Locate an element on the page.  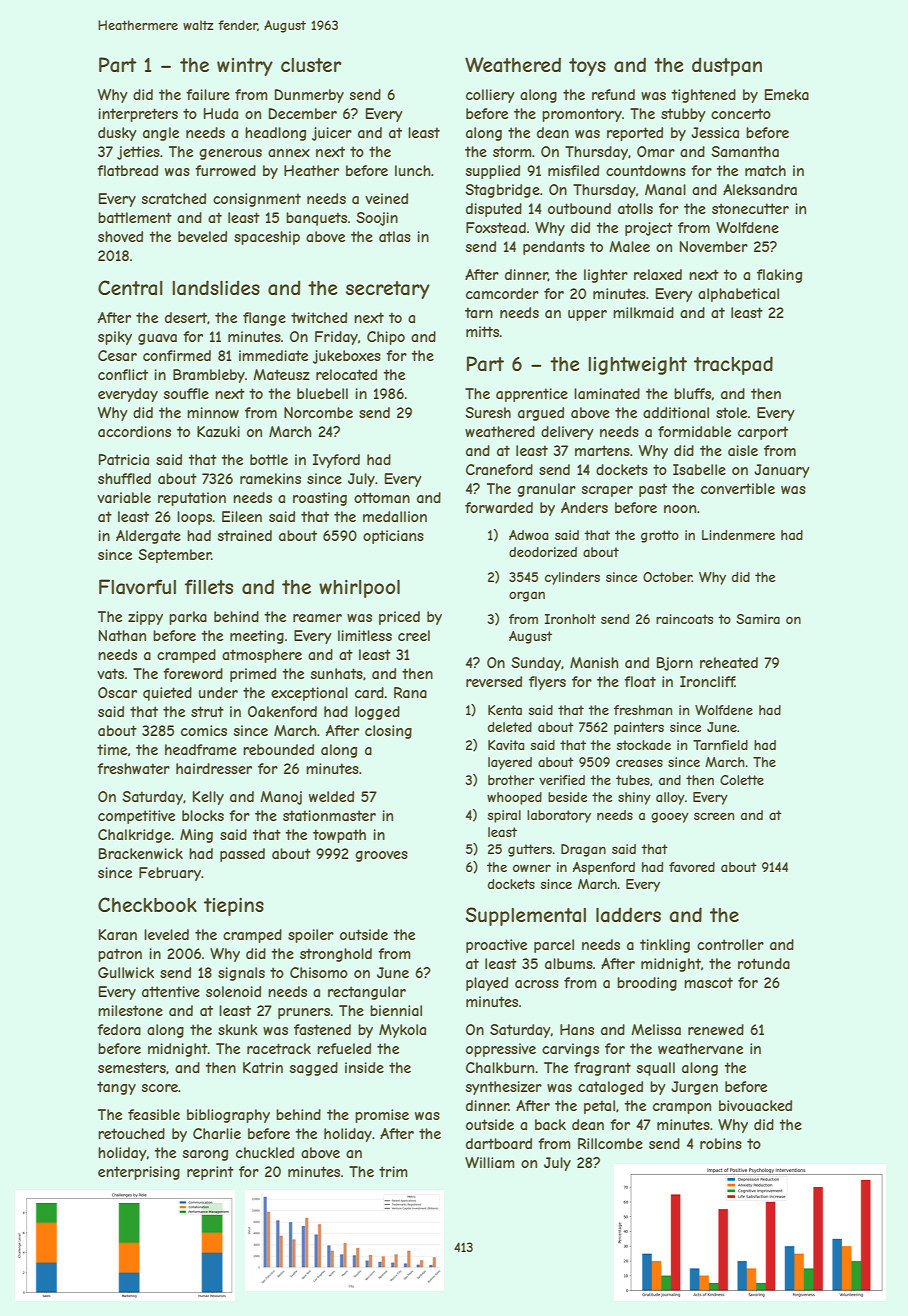
atlas is located at coordinates (395, 236).
